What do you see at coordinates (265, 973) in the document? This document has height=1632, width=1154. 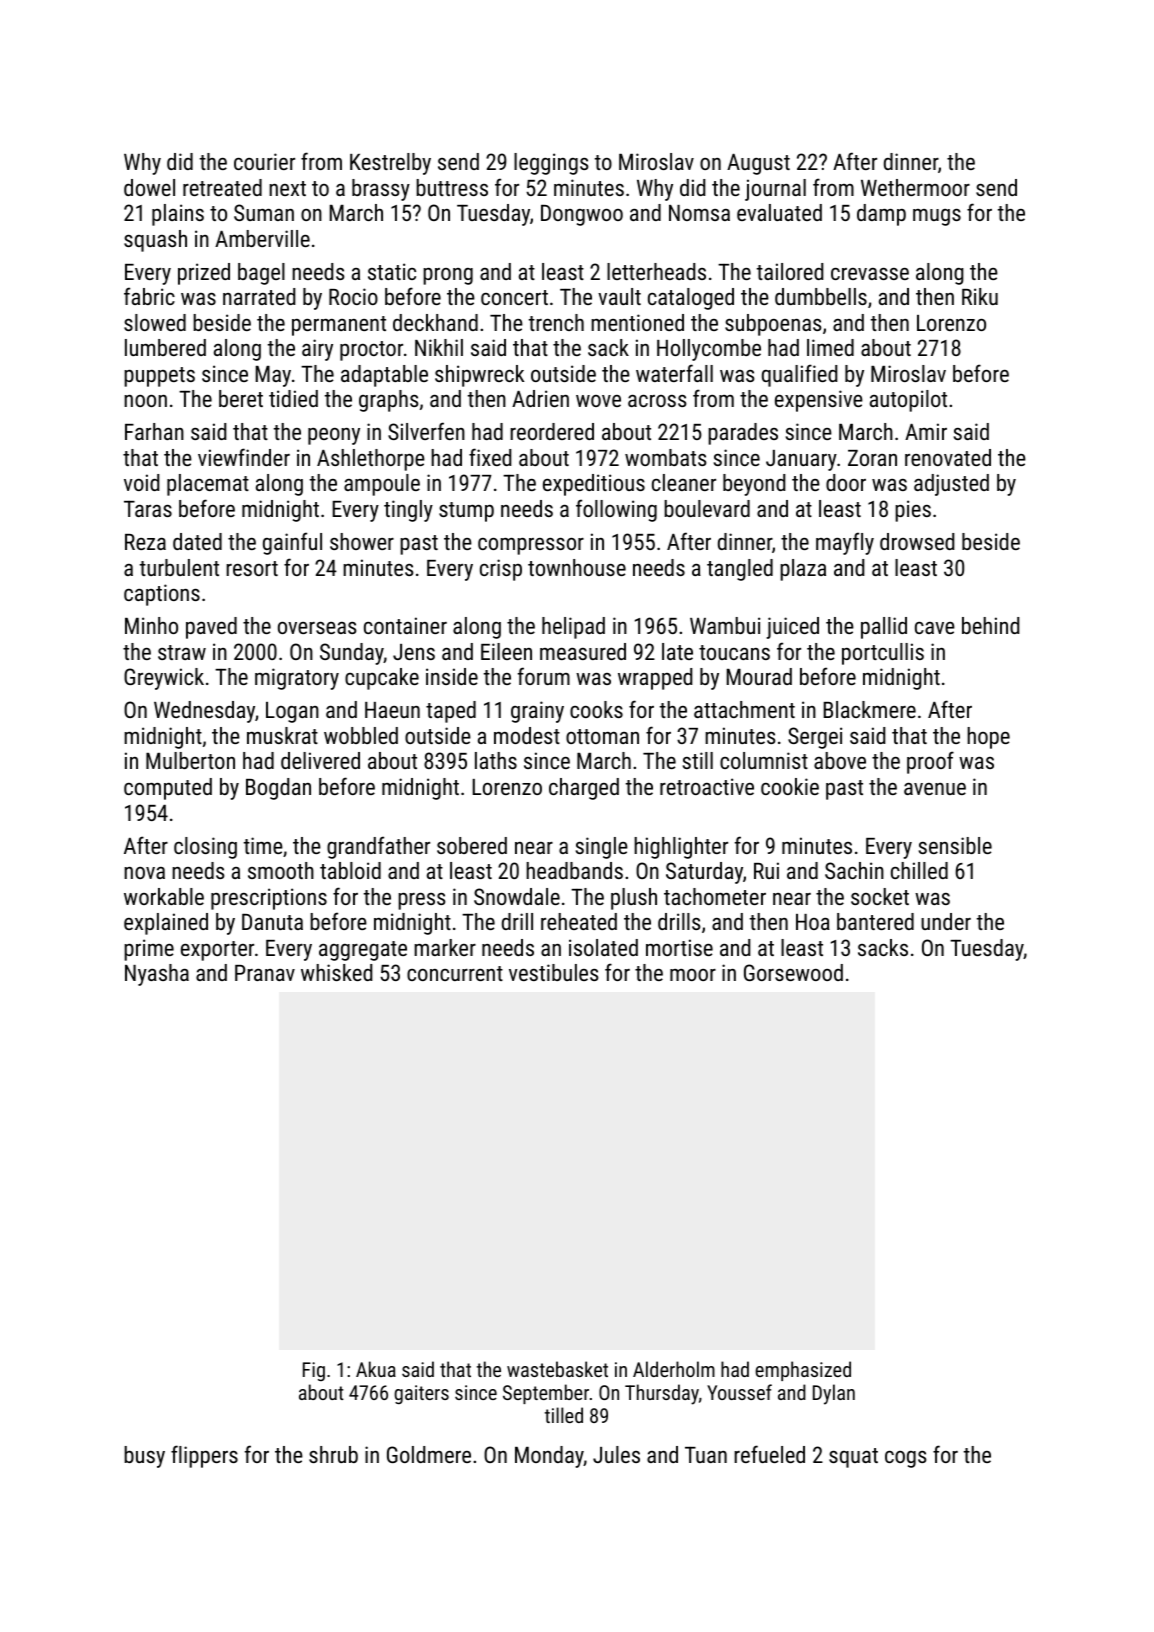 I see `Pranav` at bounding box center [265, 973].
